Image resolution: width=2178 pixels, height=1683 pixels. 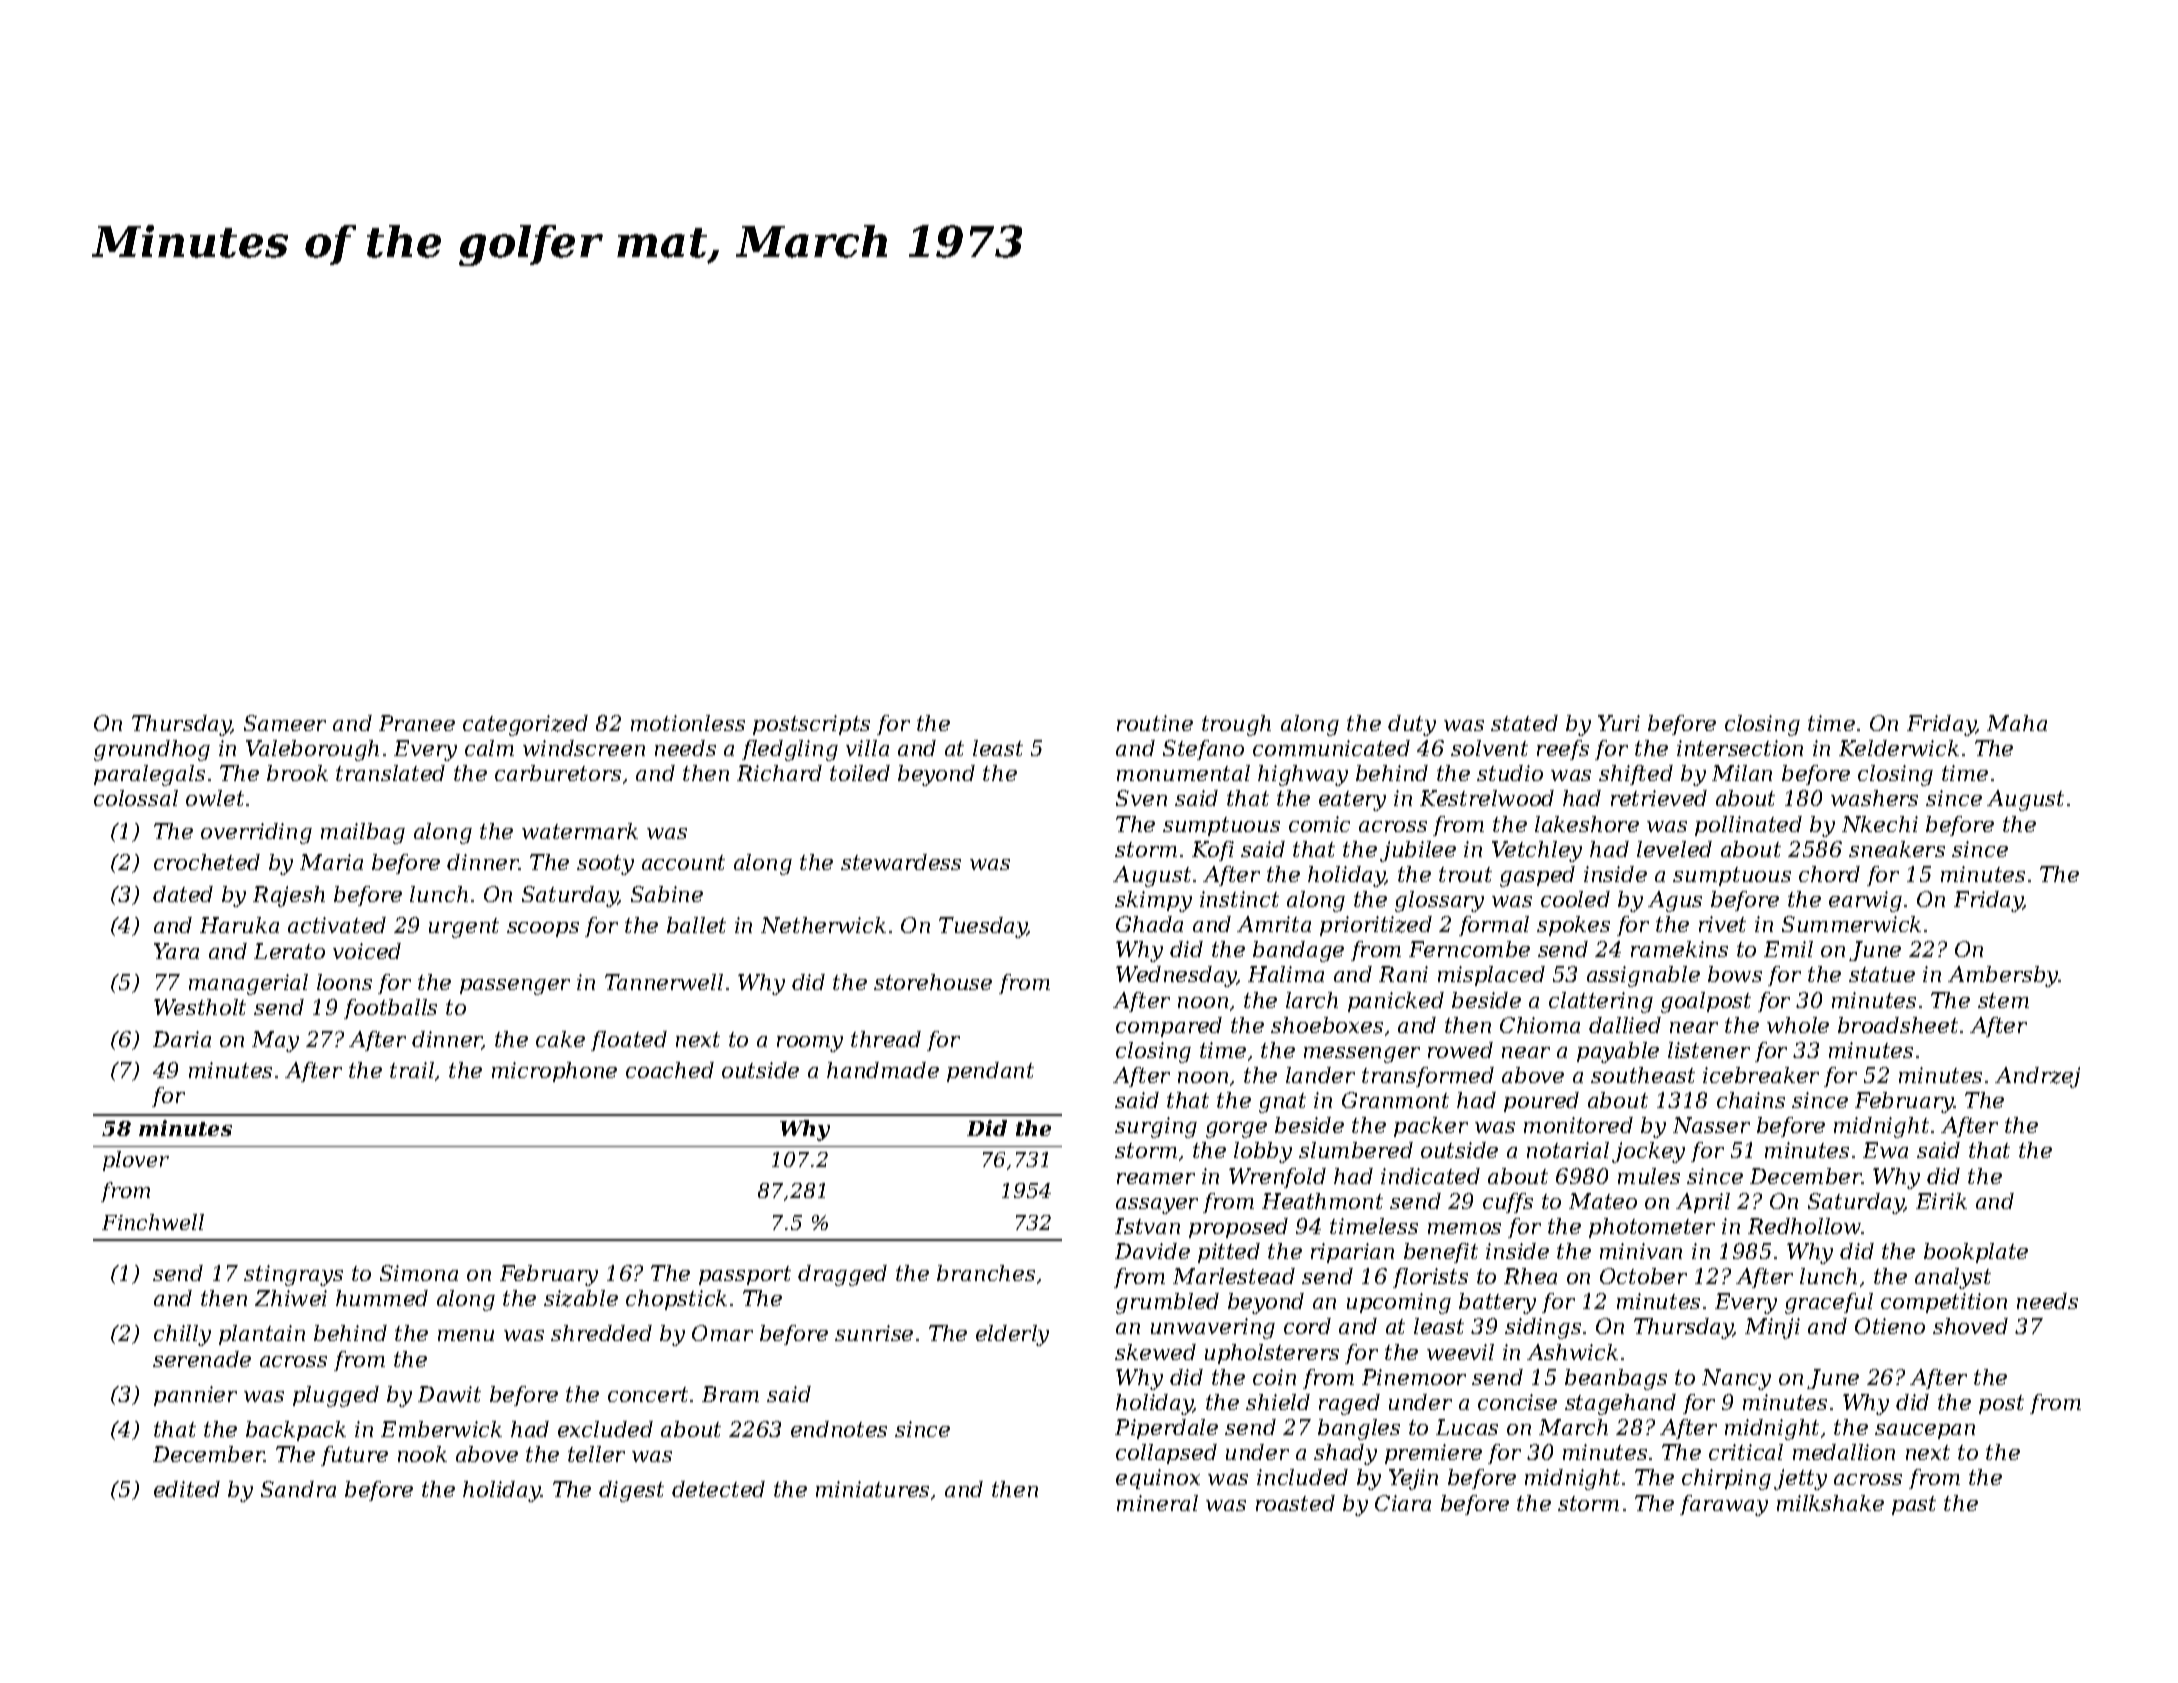 What do you see at coordinates (842, 1275) in the screenshot?
I see `dragged` at bounding box center [842, 1275].
